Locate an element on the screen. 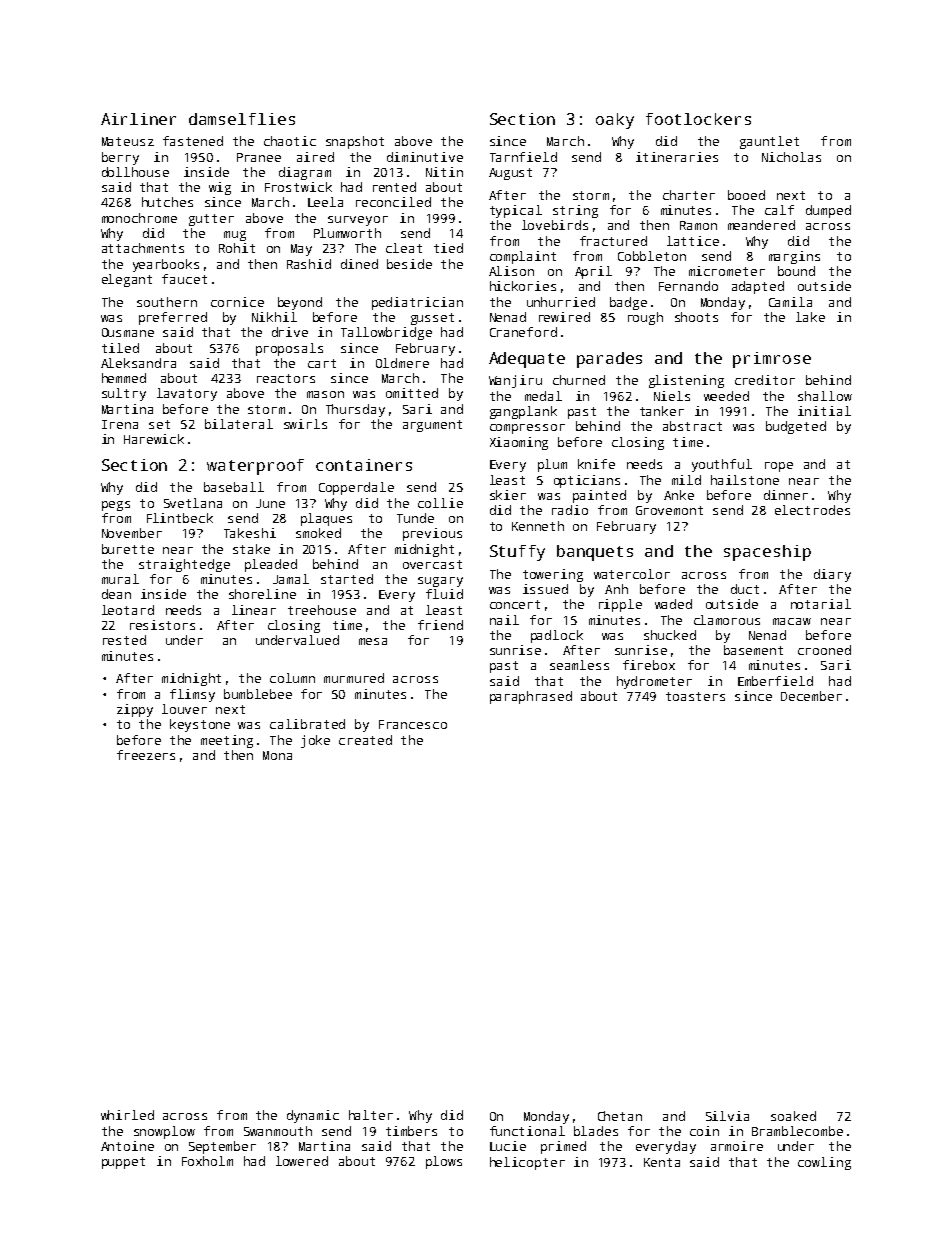 This screenshot has height=1233, width=952. primrose is located at coordinates (772, 360).
